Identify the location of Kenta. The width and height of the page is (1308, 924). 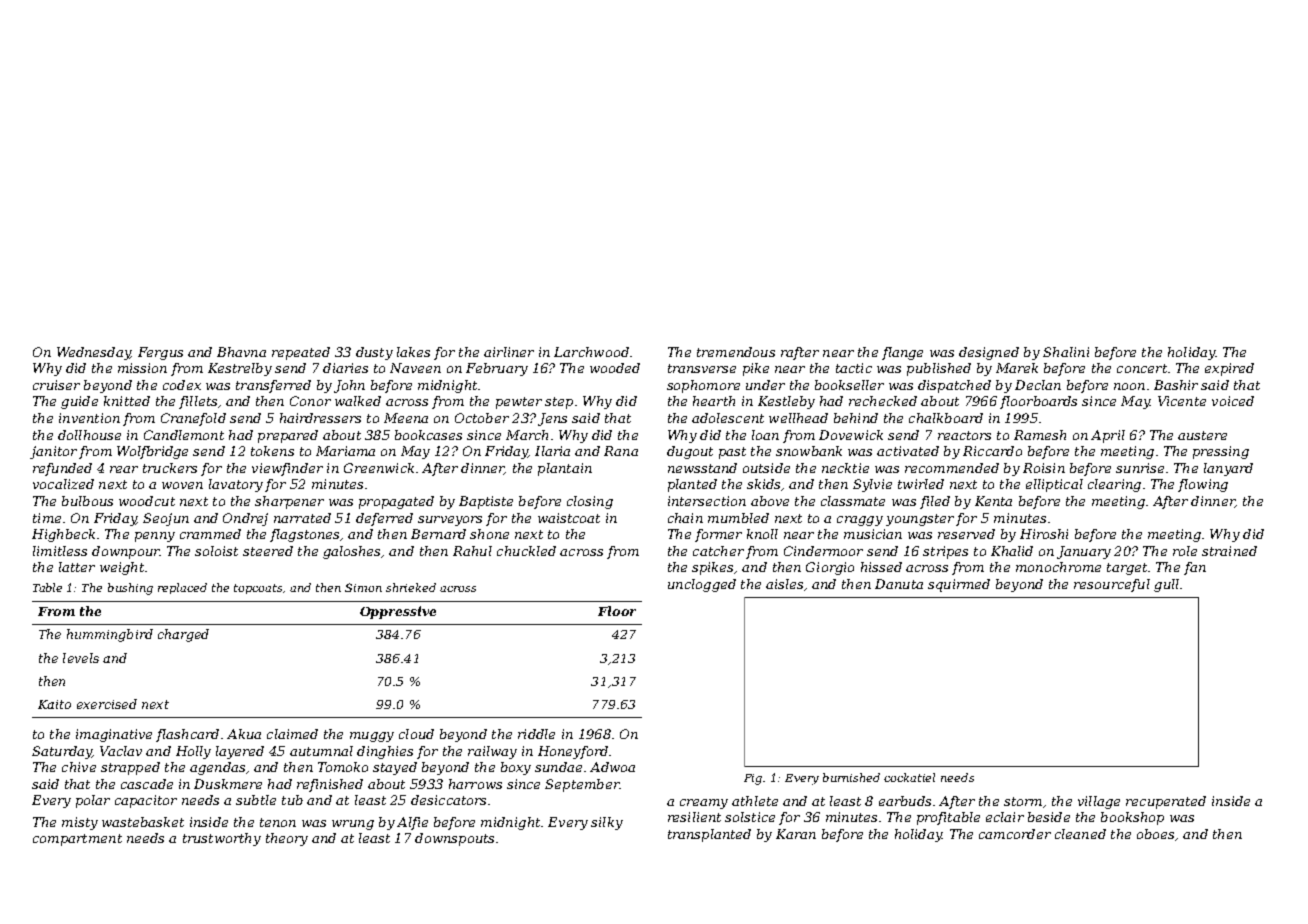
(993, 501).
